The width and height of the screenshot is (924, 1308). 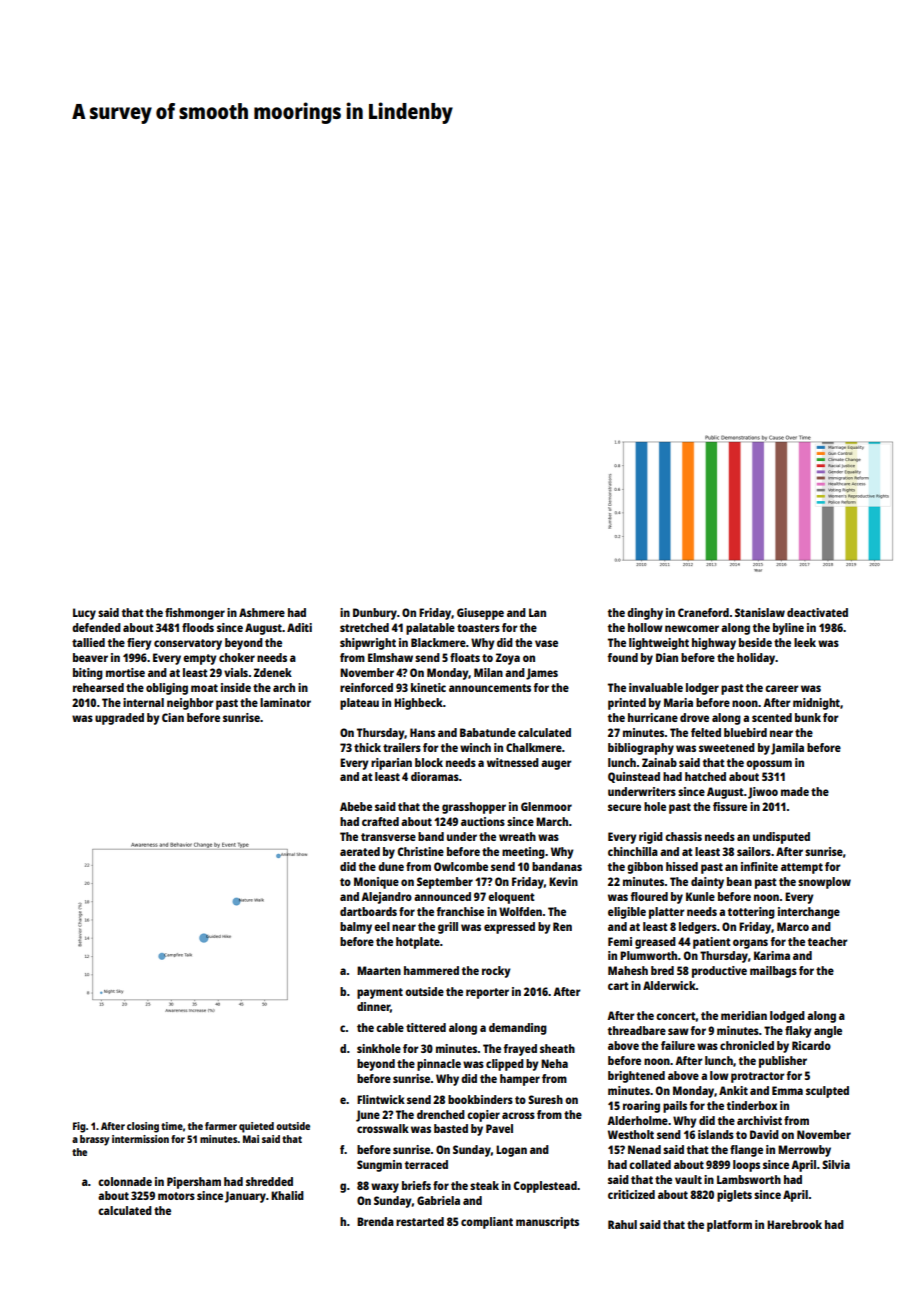 I want to click on toasters, so click(x=478, y=628).
